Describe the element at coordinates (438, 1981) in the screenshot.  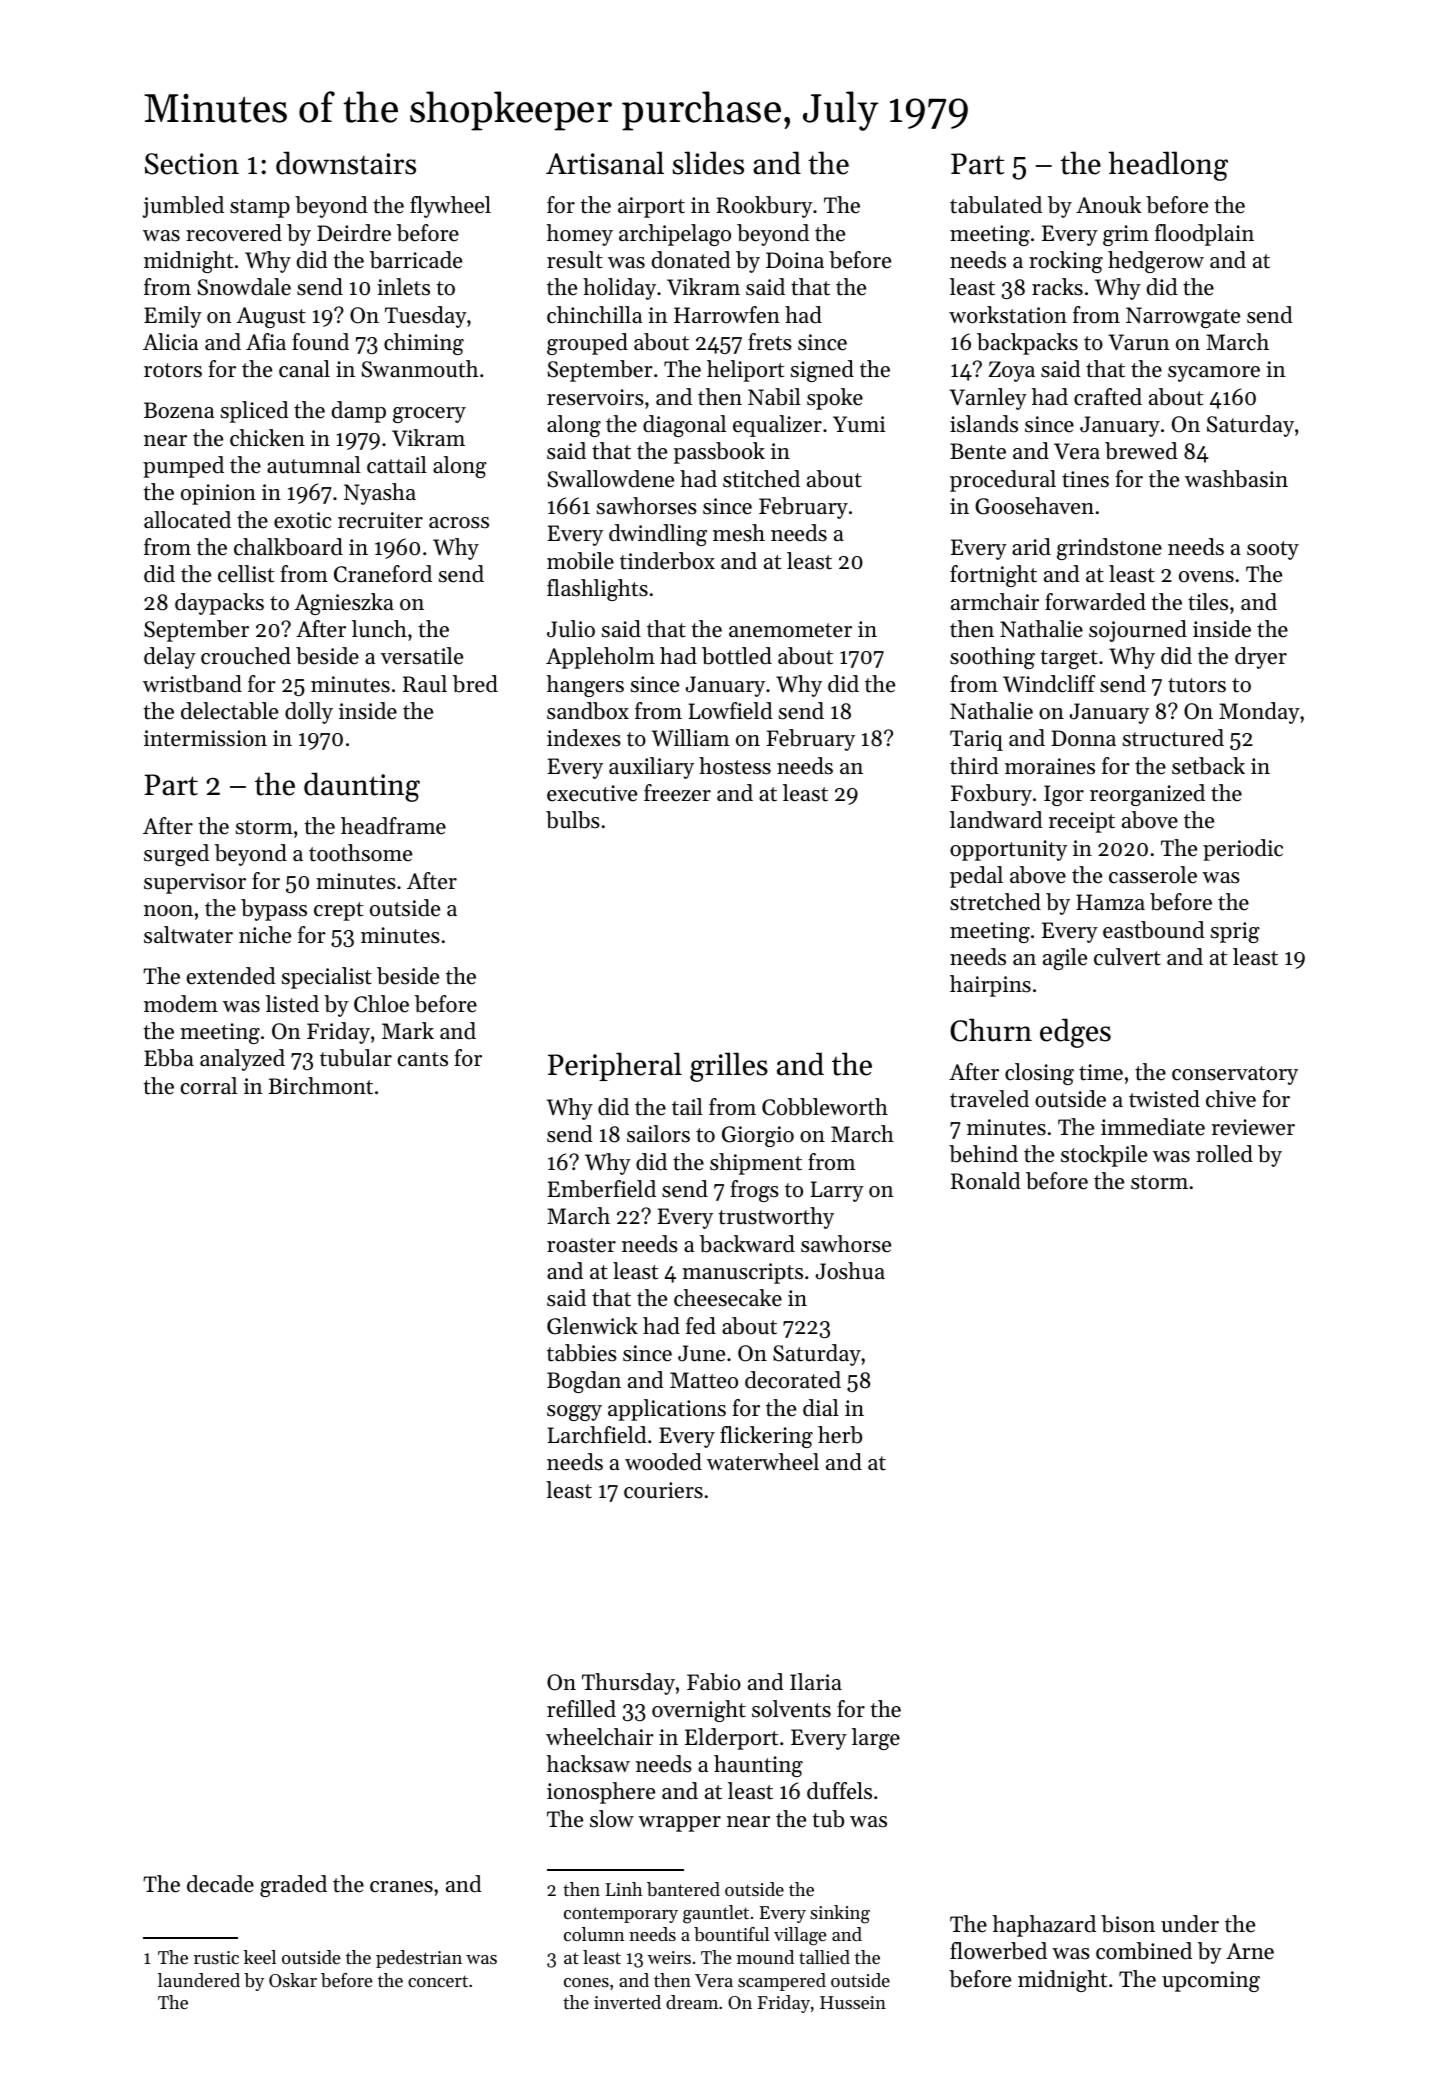
I see `concert` at that location.
